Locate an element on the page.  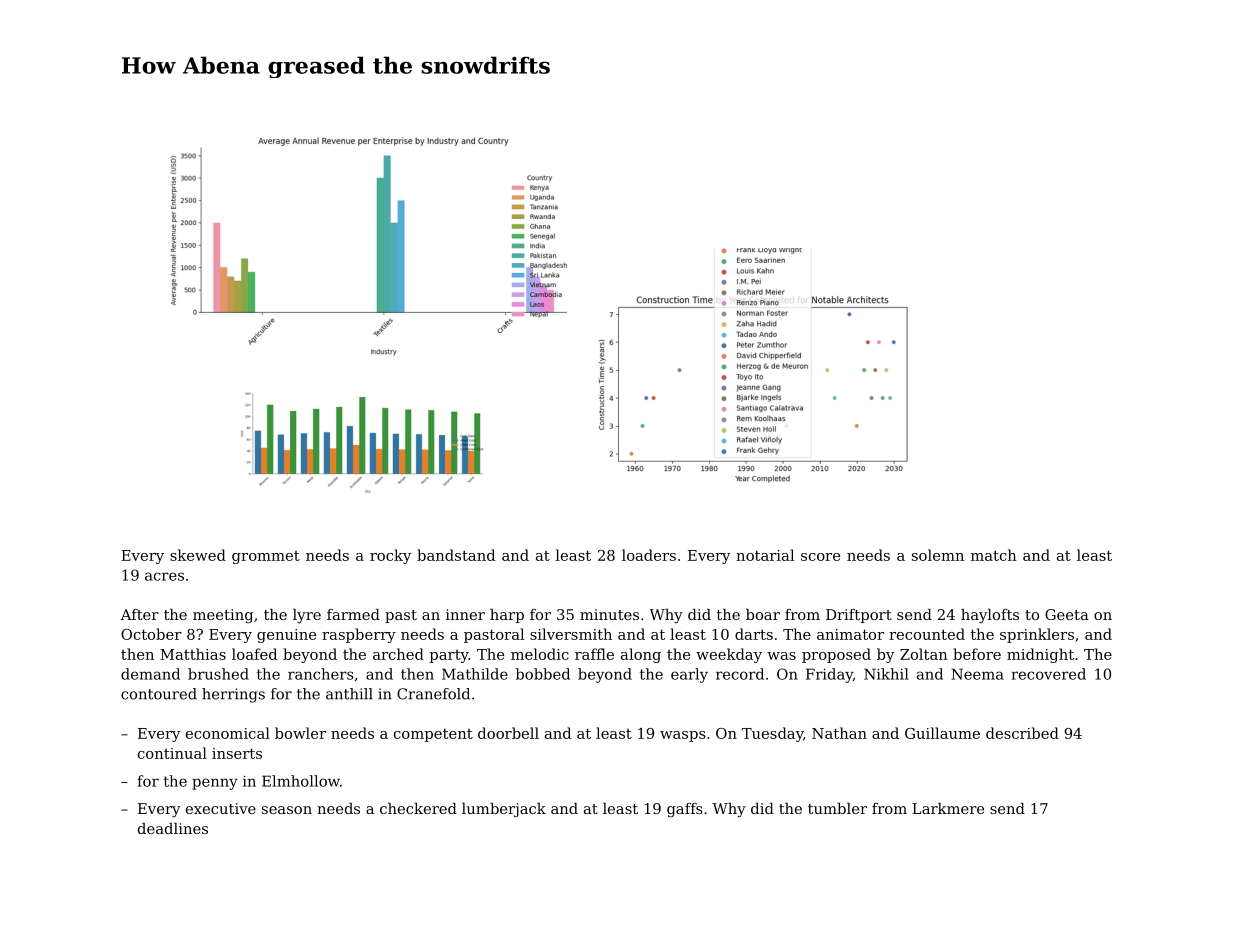
lumberjack is located at coordinates (504, 810).
